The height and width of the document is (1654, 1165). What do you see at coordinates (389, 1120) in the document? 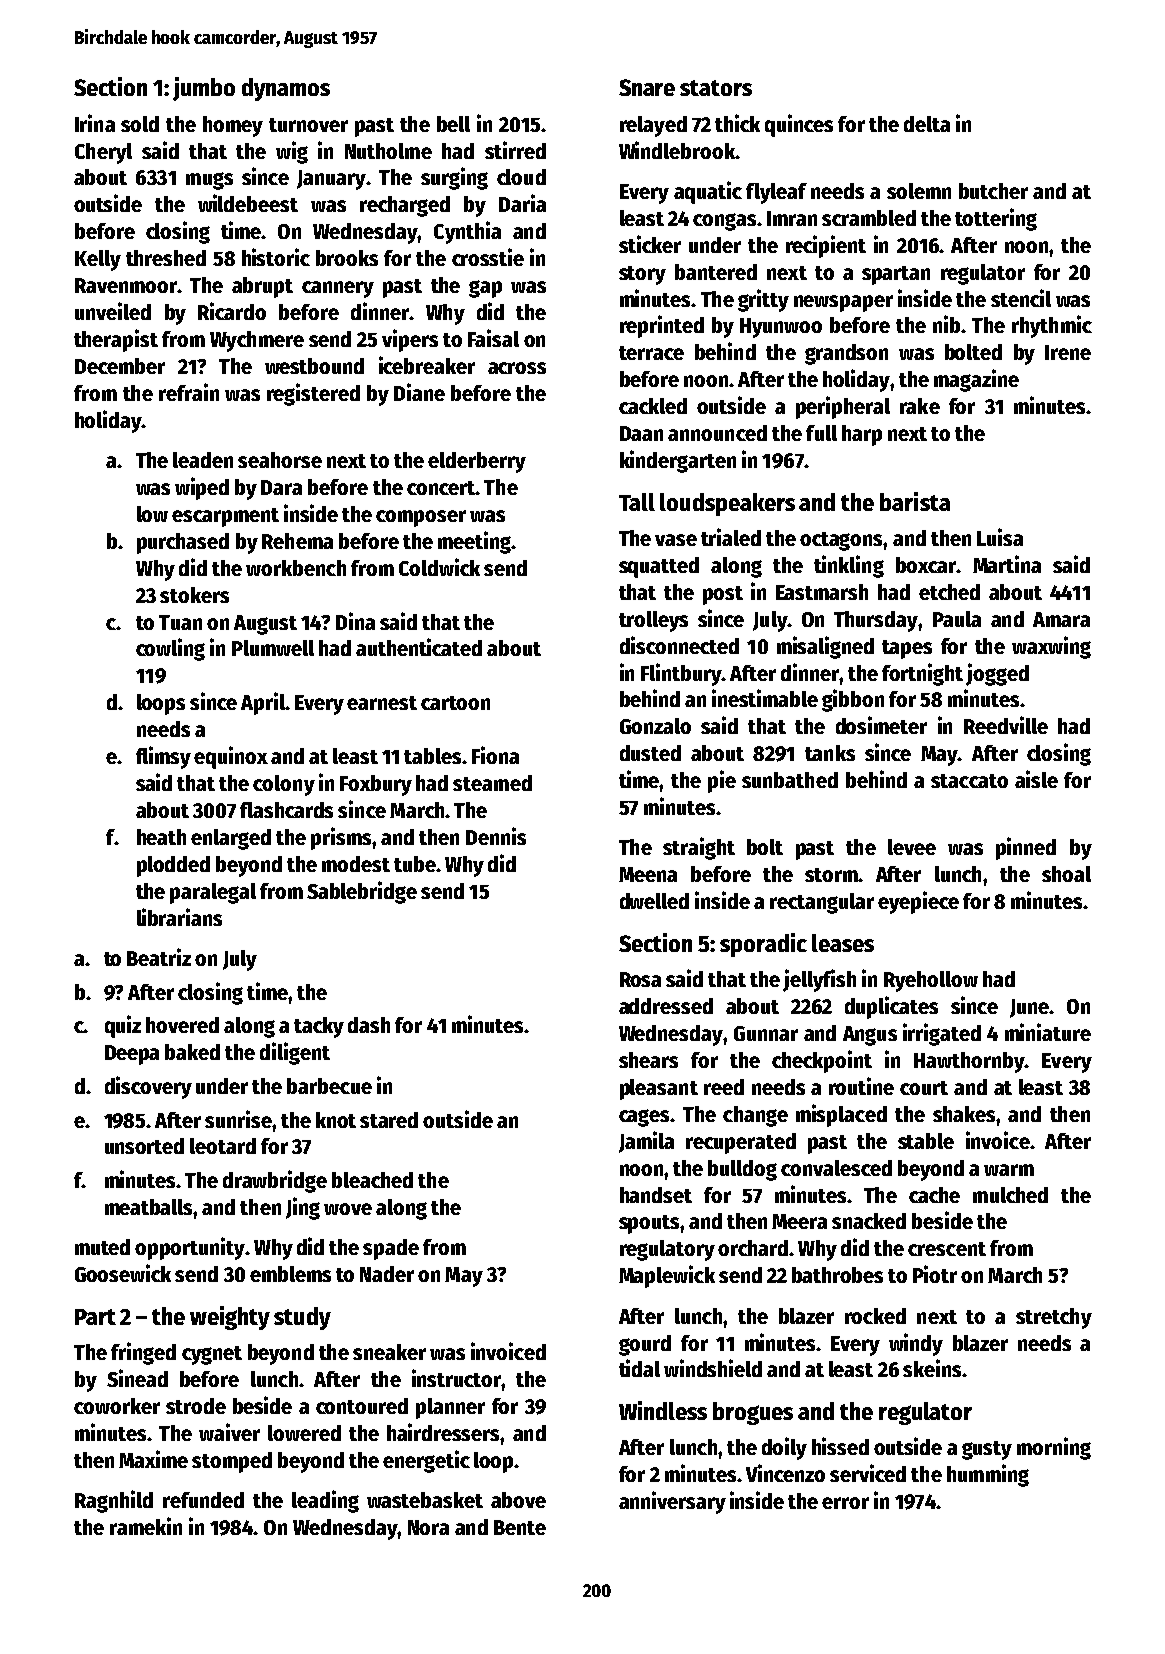
I see `stared` at bounding box center [389, 1120].
